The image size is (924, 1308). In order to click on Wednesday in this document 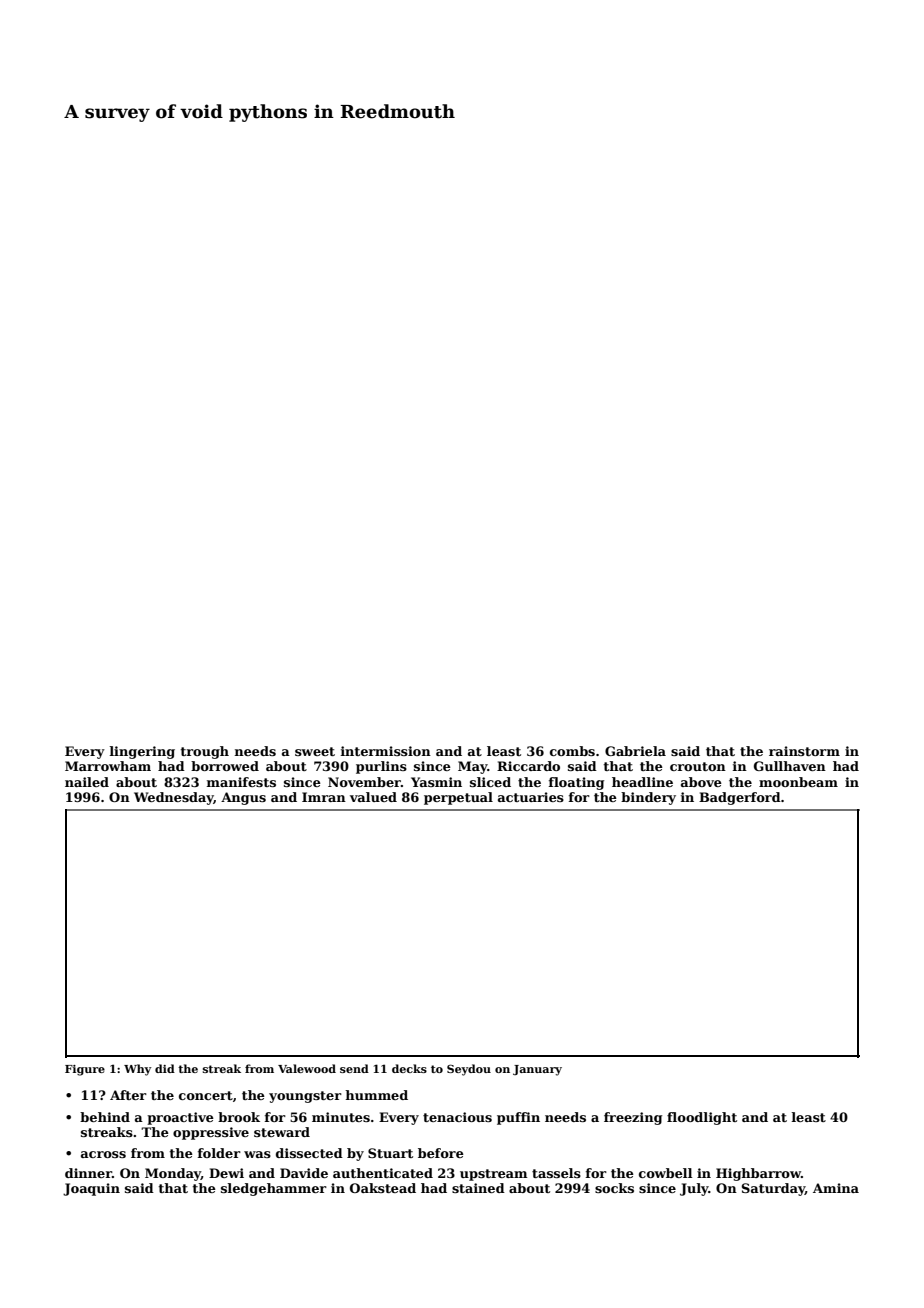, I will do `click(174, 798)`.
